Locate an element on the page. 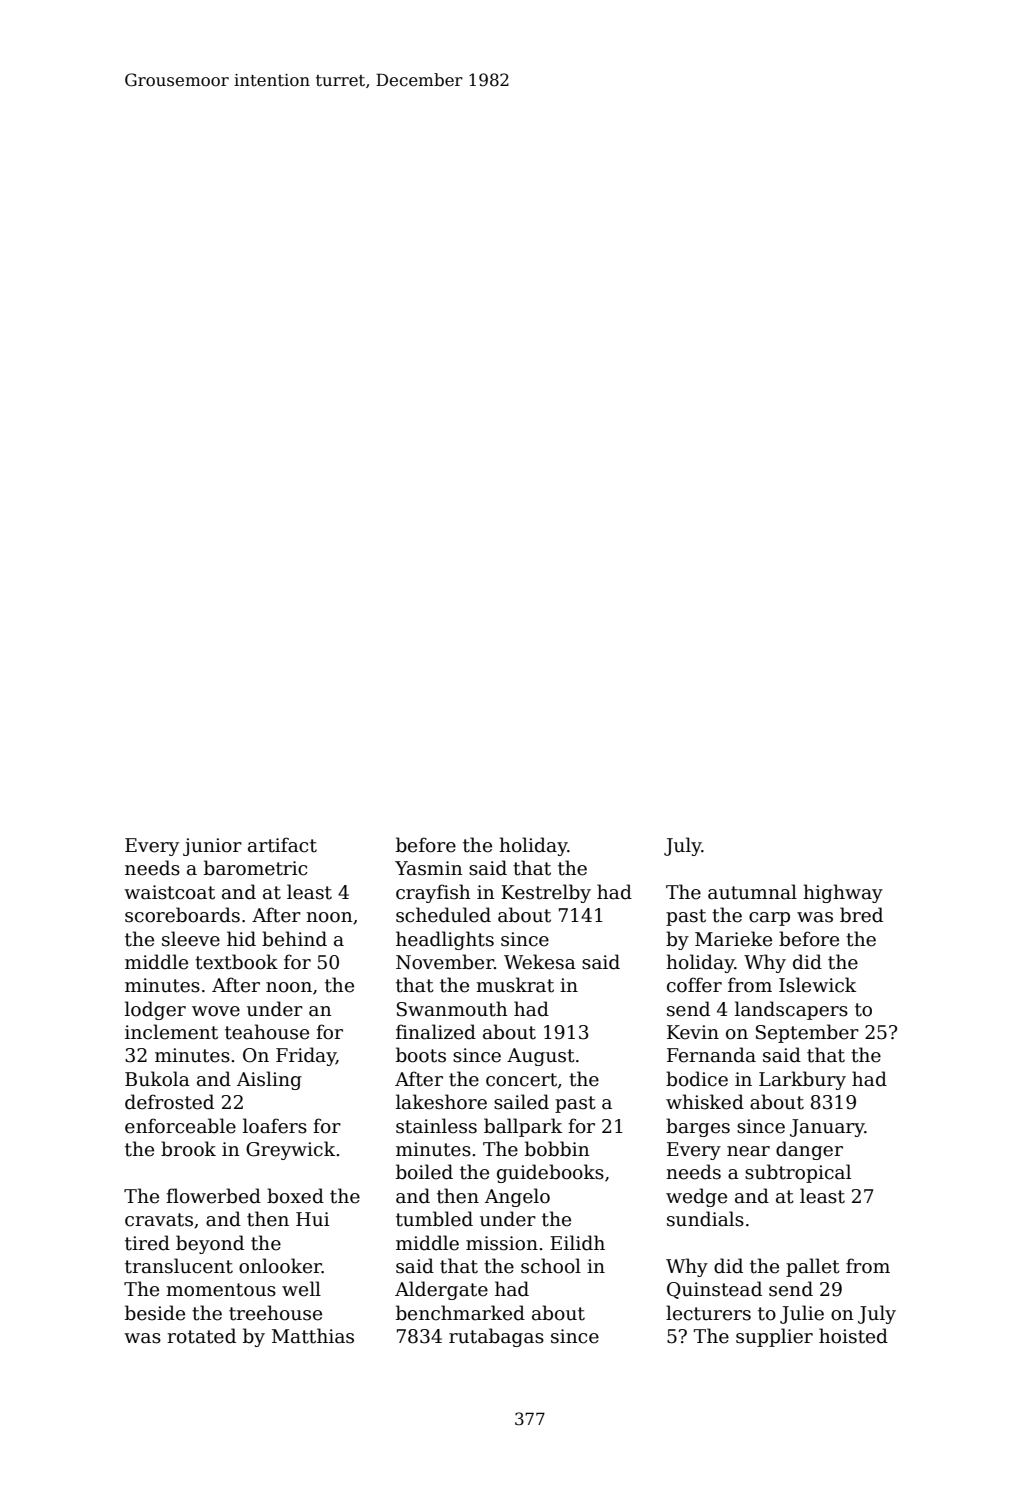  Bukola is located at coordinates (157, 1079).
